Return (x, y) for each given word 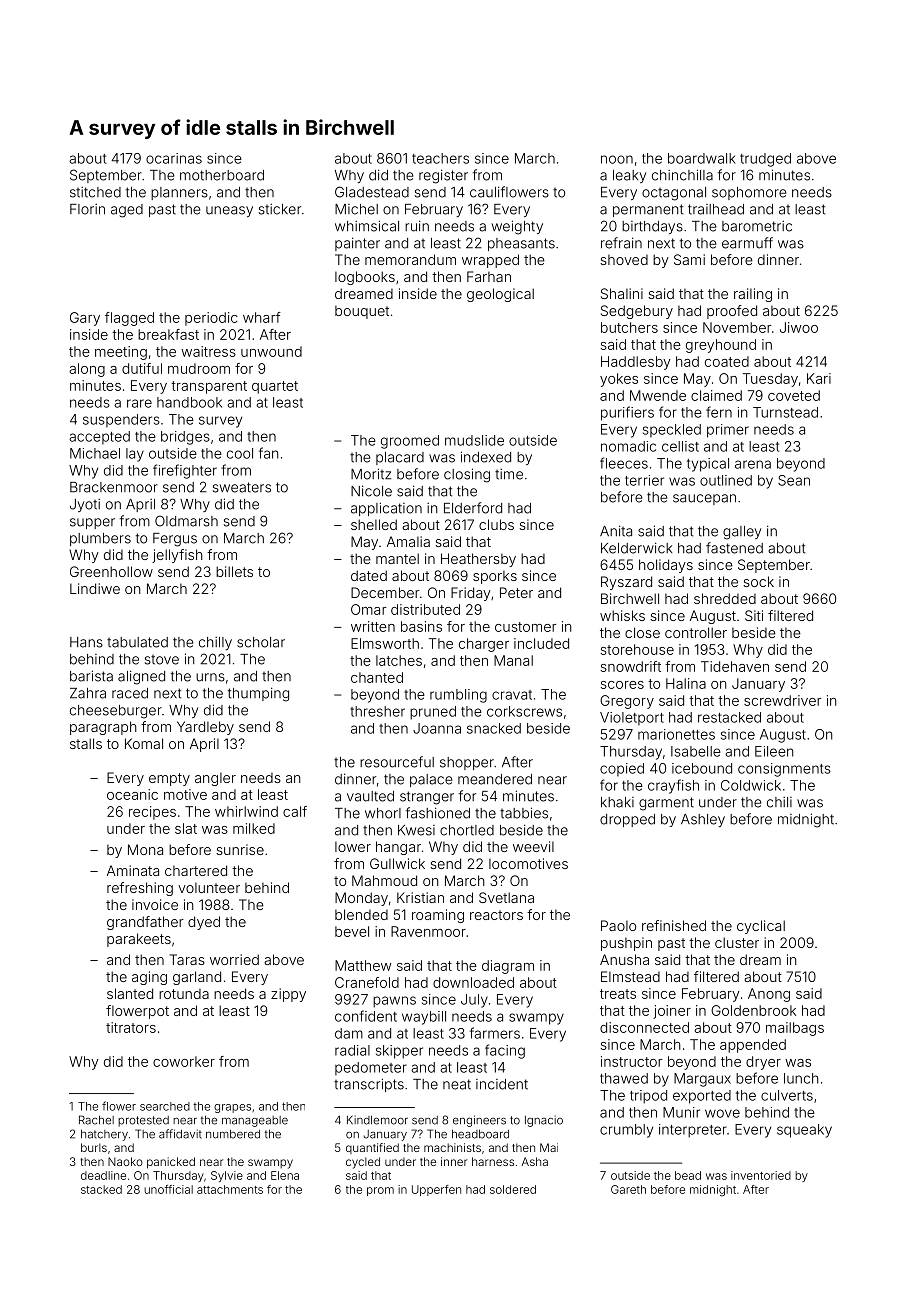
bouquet (362, 312)
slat (186, 828)
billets (234, 571)
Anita (616, 531)
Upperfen (436, 1190)
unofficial (168, 1189)
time (509, 474)
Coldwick (751, 785)
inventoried (761, 1175)
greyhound (721, 346)
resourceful (397, 762)
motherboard (222, 175)
